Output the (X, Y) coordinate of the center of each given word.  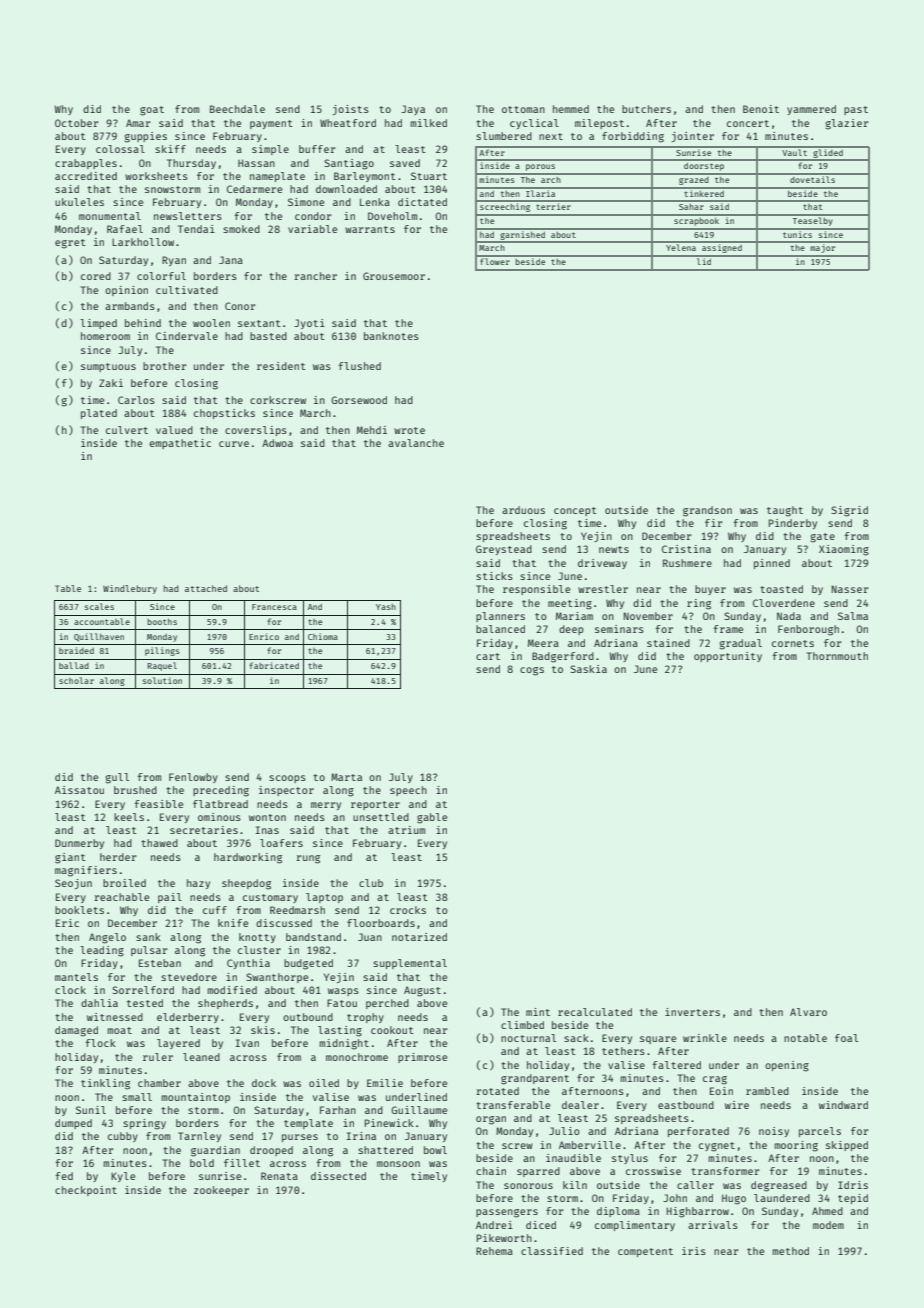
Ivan (247, 1043)
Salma (853, 616)
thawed (159, 843)
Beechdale (237, 109)
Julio (564, 1131)
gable (432, 818)
